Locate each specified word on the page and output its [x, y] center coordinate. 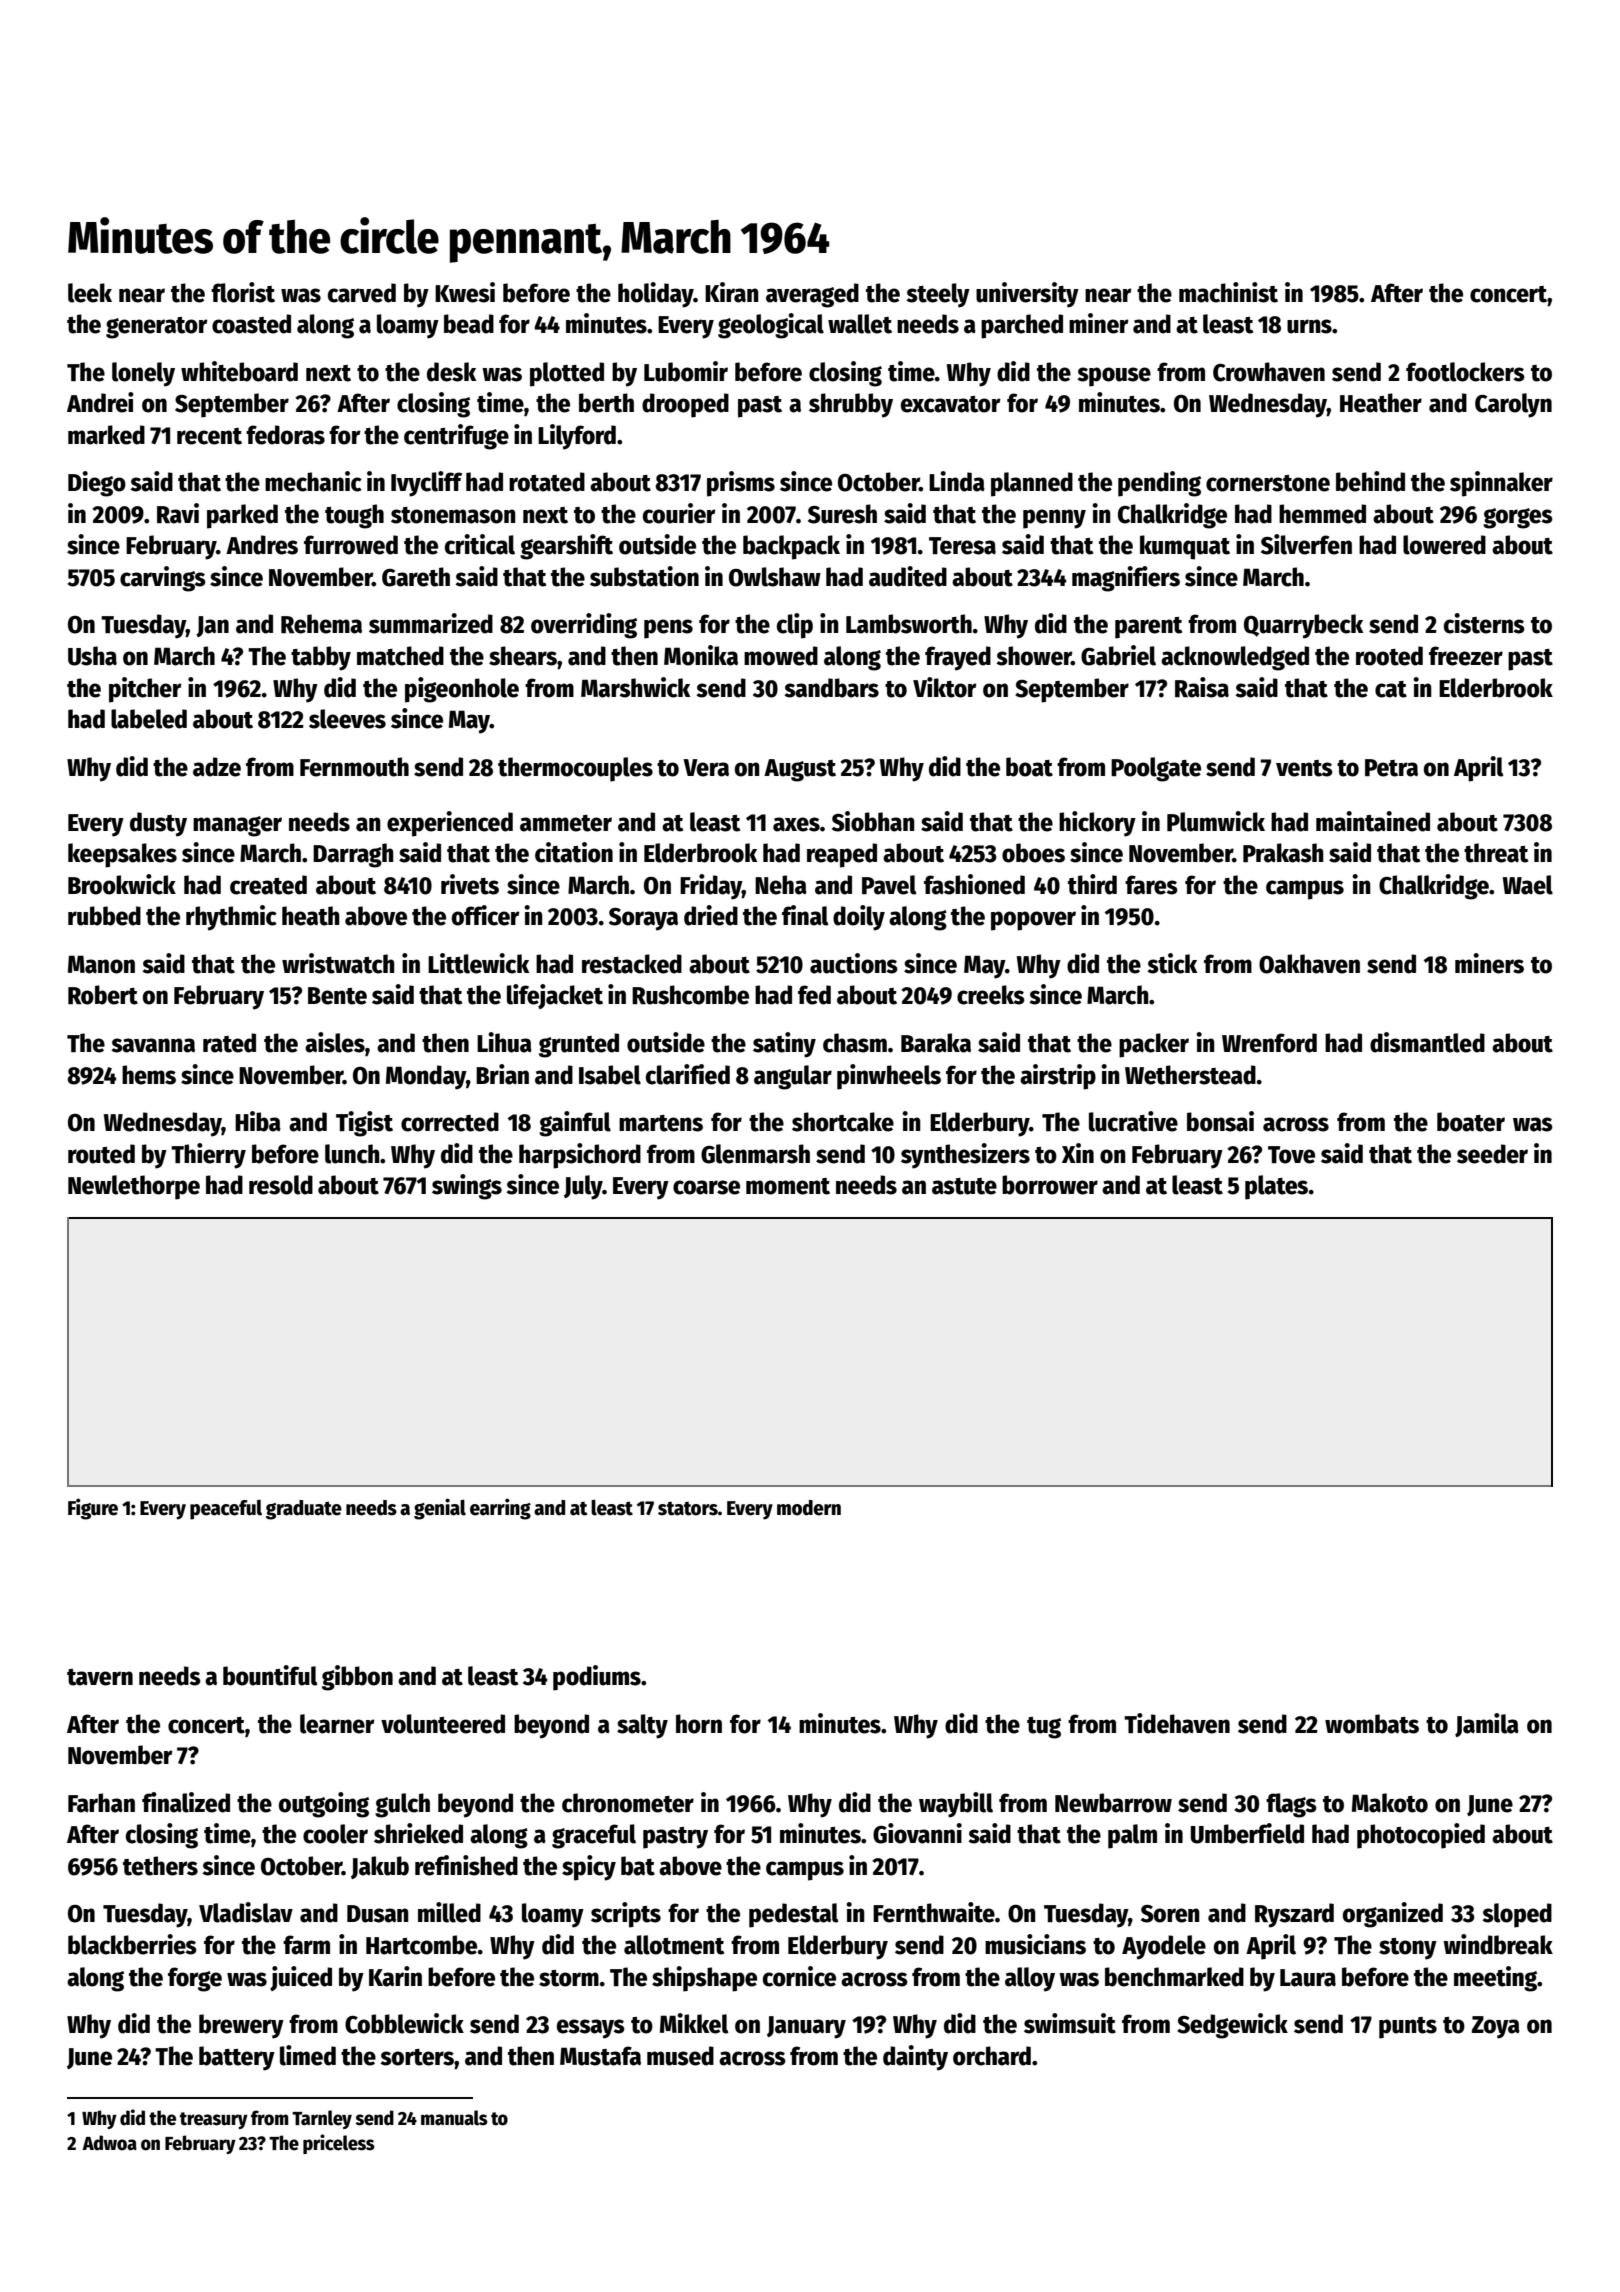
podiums [597, 1678]
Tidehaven [1177, 1723]
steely [938, 295]
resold [281, 1185]
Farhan [101, 1803]
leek [90, 293]
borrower [1050, 1185]
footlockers [1465, 372]
